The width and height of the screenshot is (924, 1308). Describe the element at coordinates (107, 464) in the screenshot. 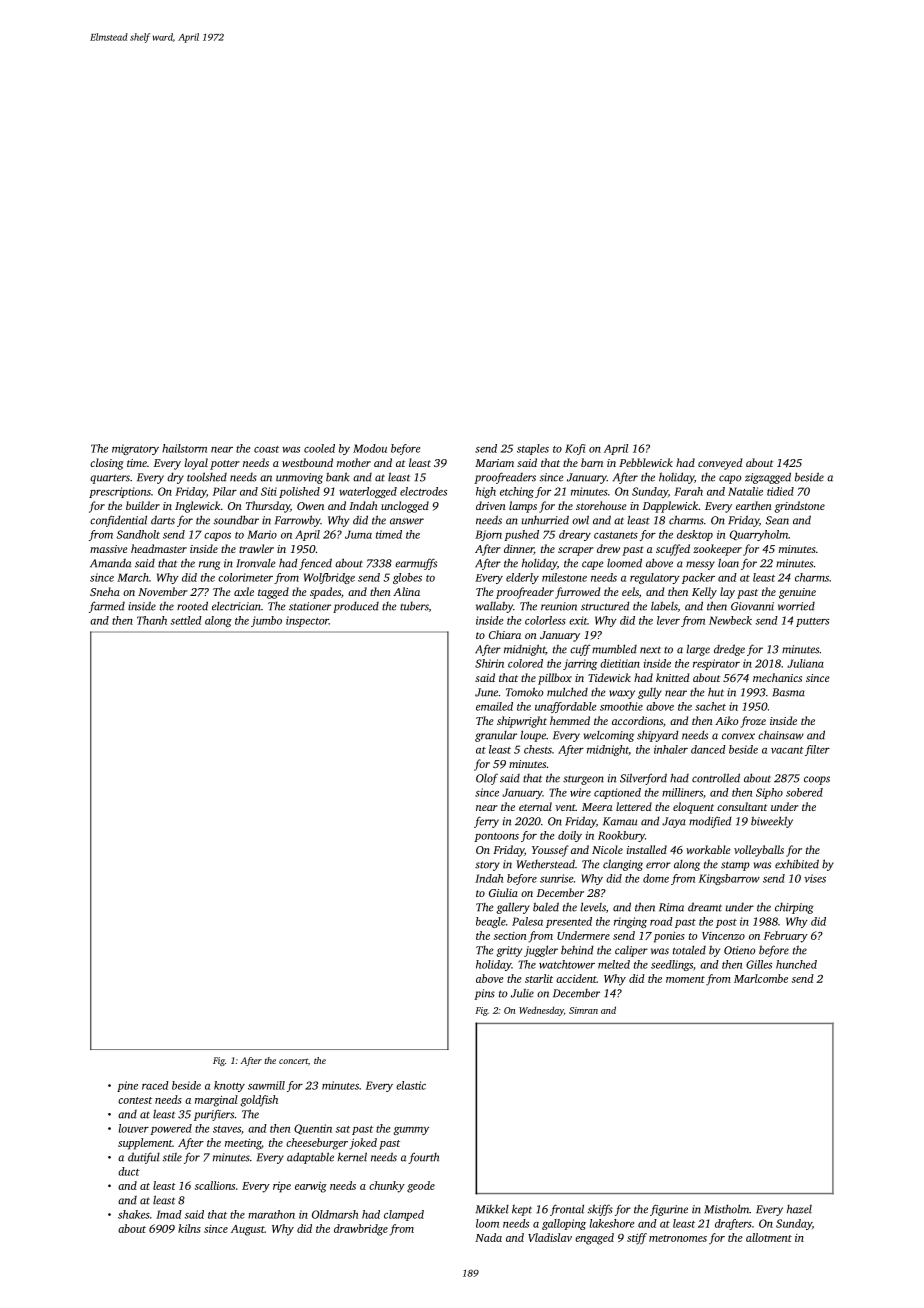

I see `closing` at that location.
